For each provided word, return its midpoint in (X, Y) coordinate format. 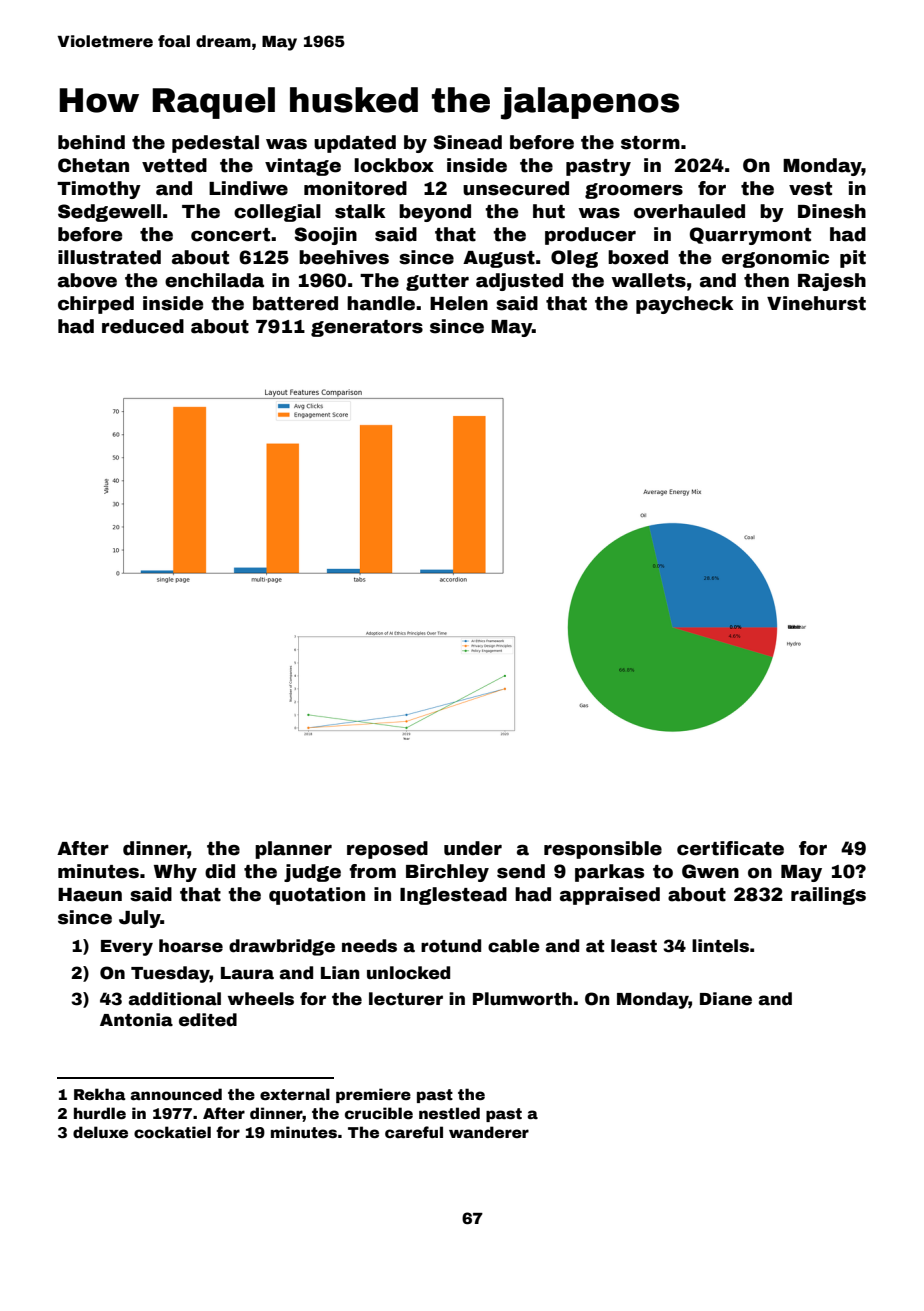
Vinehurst (816, 303)
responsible (603, 850)
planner (293, 850)
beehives (344, 257)
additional (175, 999)
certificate (730, 848)
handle (381, 303)
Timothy (99, 190)
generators (367, 328)
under (473, 848)
